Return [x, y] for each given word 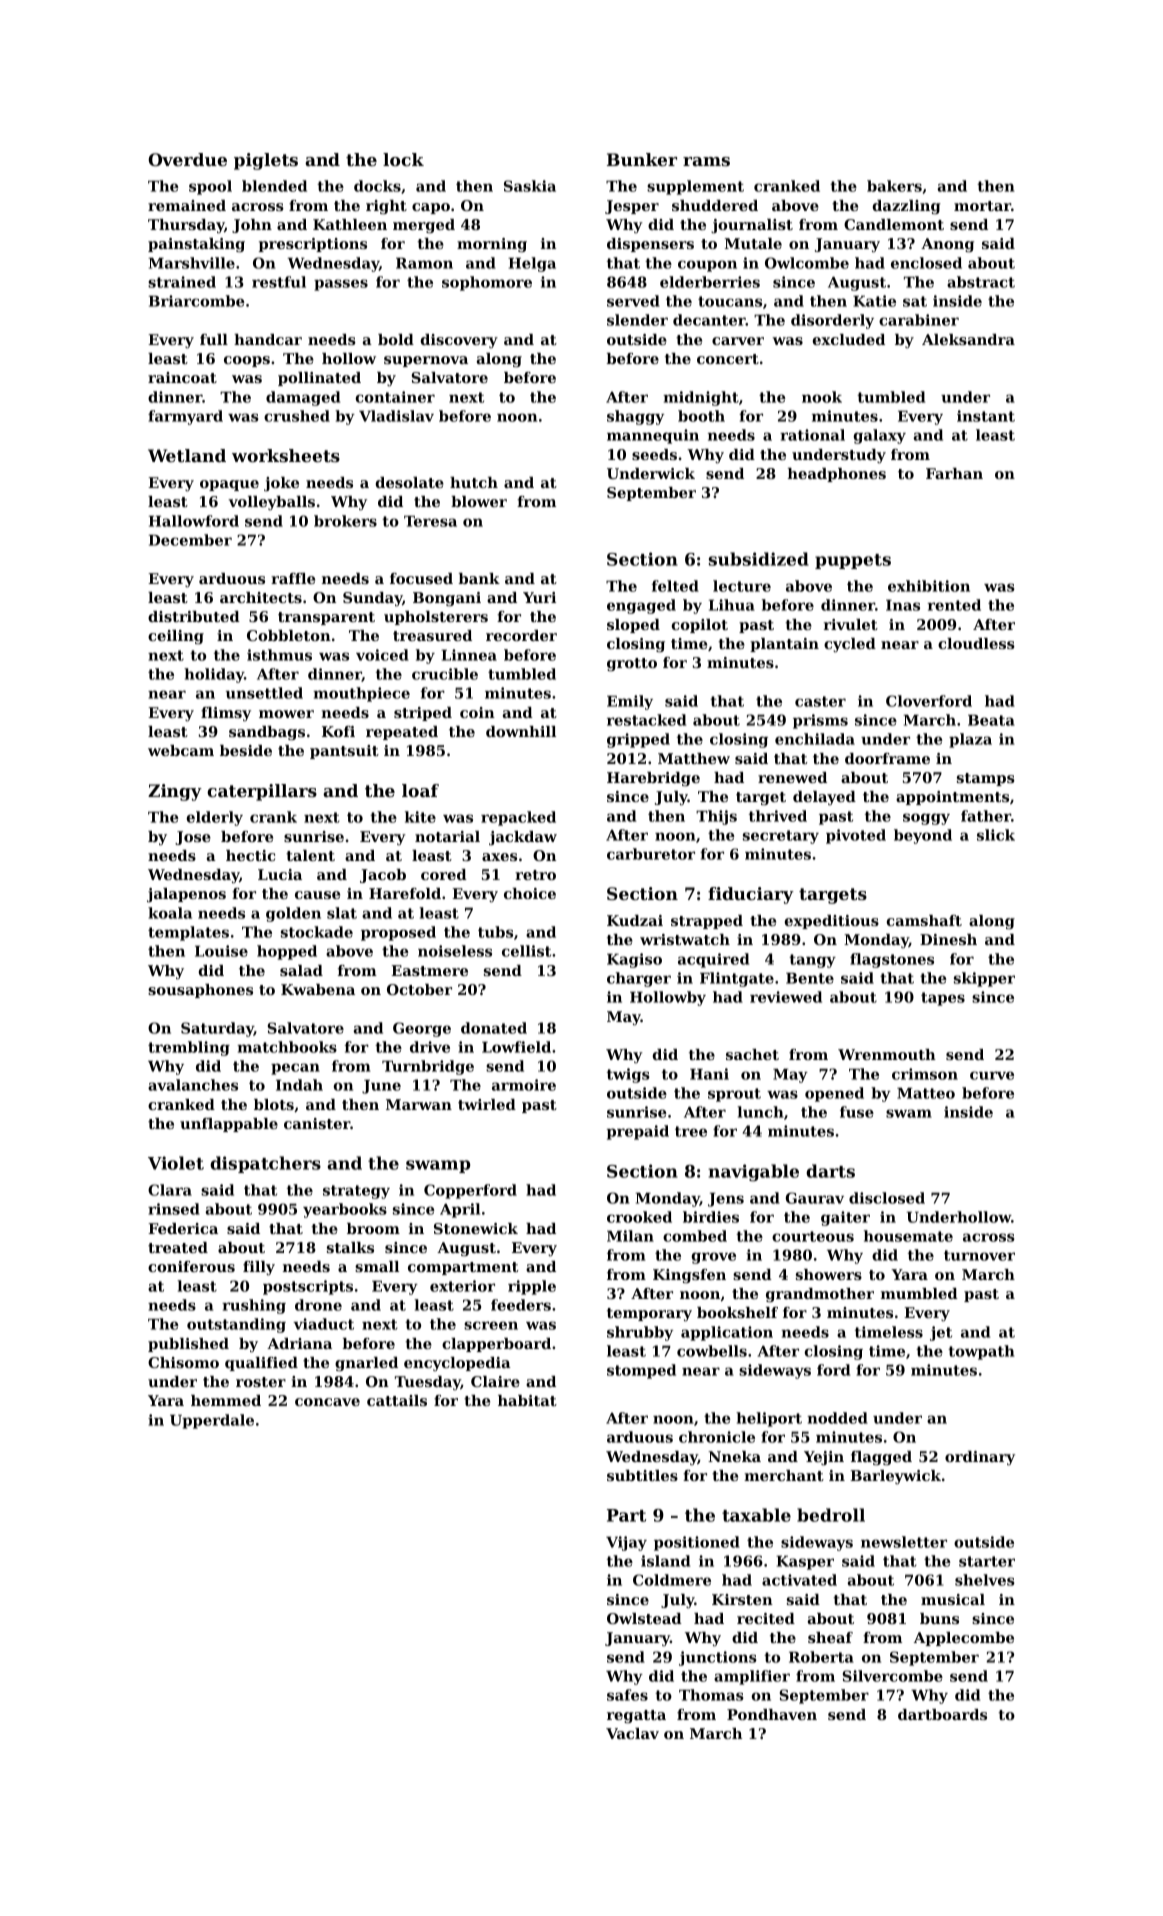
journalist [752, 226]
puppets [853, 561]
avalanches [193, 1085]
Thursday [186, 226]
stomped [641, 1371]
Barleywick [895, 1477]
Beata [991, 720]
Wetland [187, 455]
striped [423, 714]
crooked [639, 1217]
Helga [532, 264]
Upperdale [212, 1421]
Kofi [338, 731]
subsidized [759, 559]
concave [327, 1402]
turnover [979, 1255]
